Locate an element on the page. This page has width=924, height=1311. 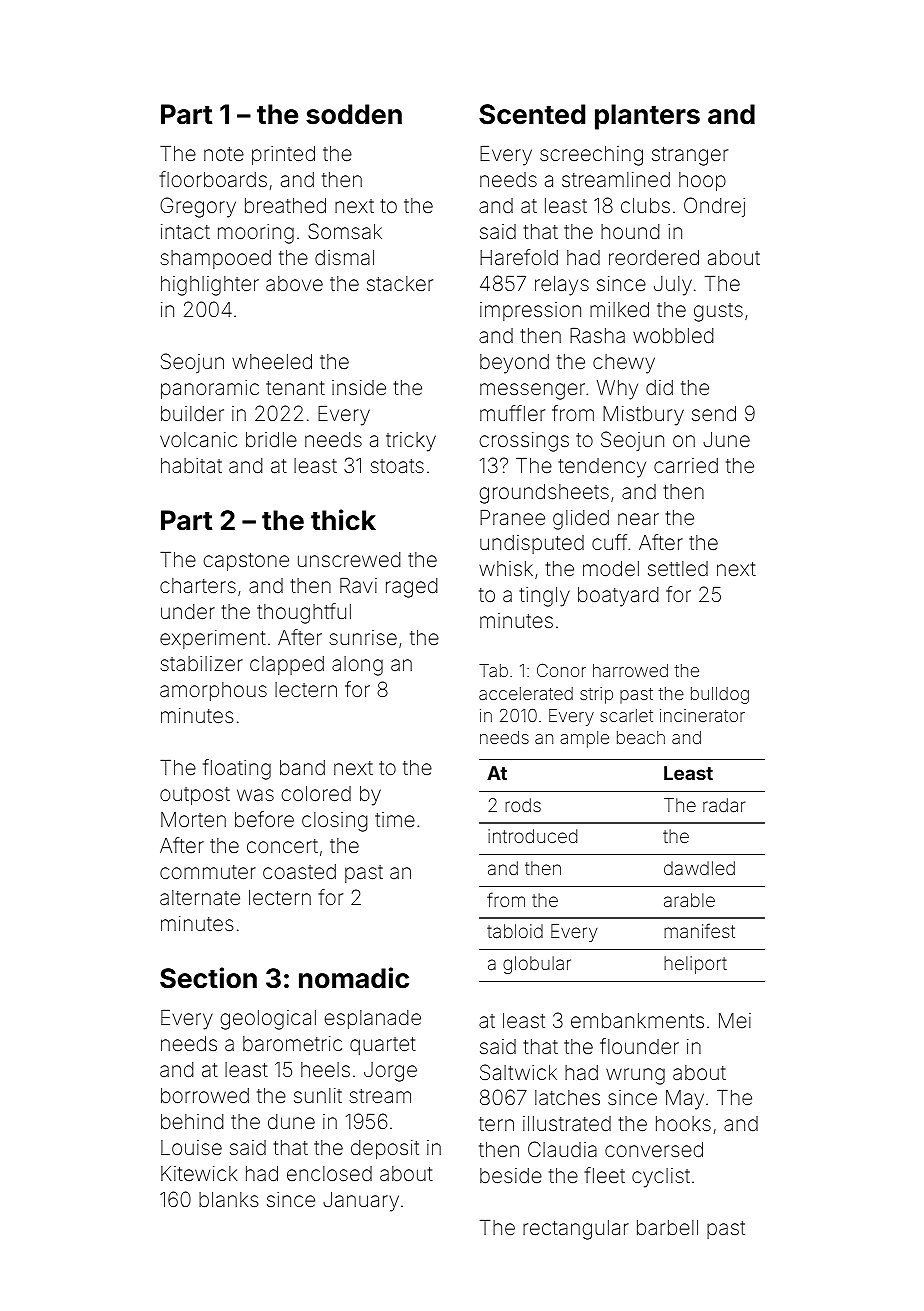
chewy is located at coordinates (624, 364).
